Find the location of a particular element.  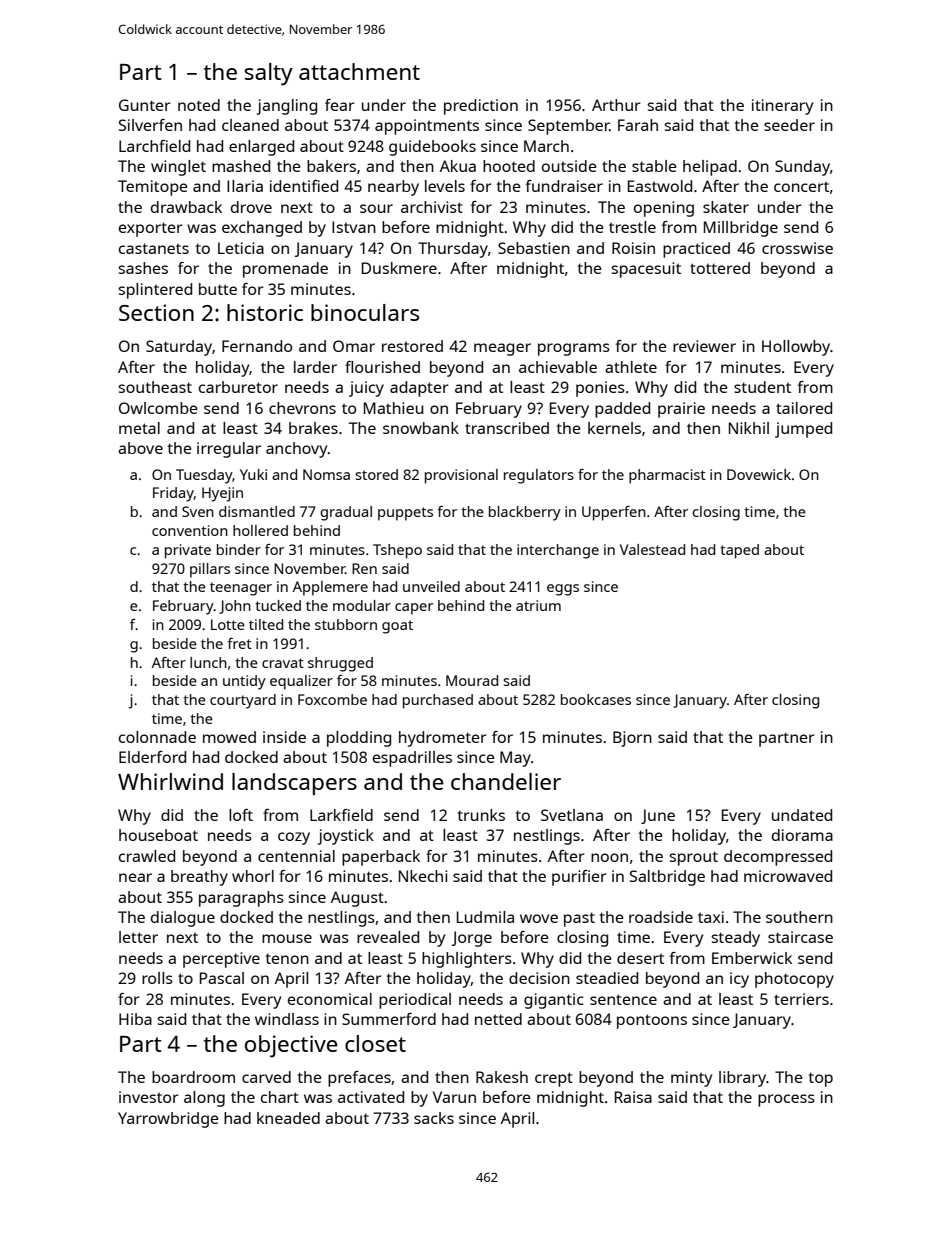

Arthur is located at coordinates (616, 105).
